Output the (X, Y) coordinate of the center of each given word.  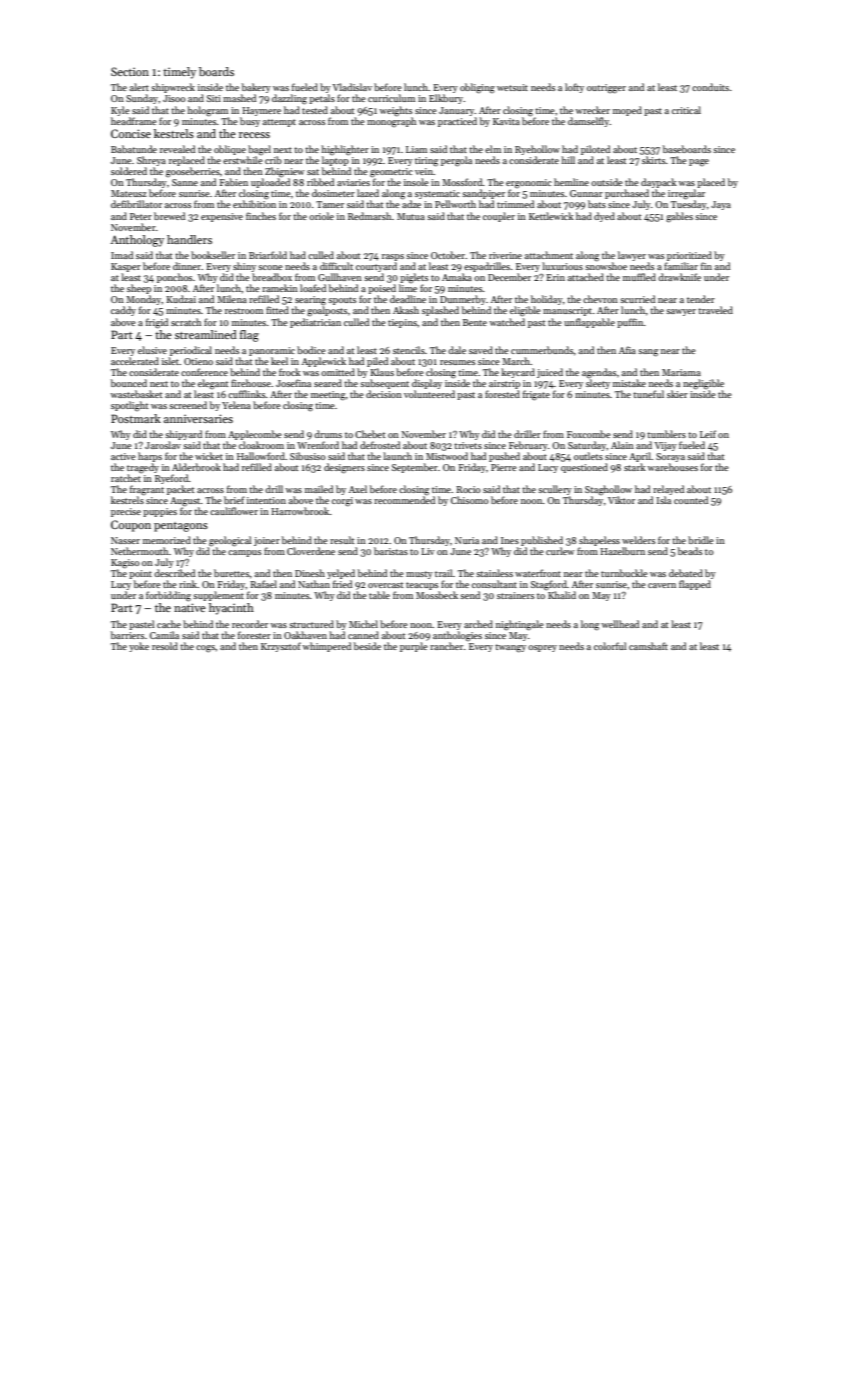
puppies (160, 512)
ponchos (174, 278)
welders (638, 540)
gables (679, 217)
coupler (499, 217)
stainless (494, 573)
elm (493, 149)
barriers (127, 635)
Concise (131, 133)
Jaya (721, 205)
